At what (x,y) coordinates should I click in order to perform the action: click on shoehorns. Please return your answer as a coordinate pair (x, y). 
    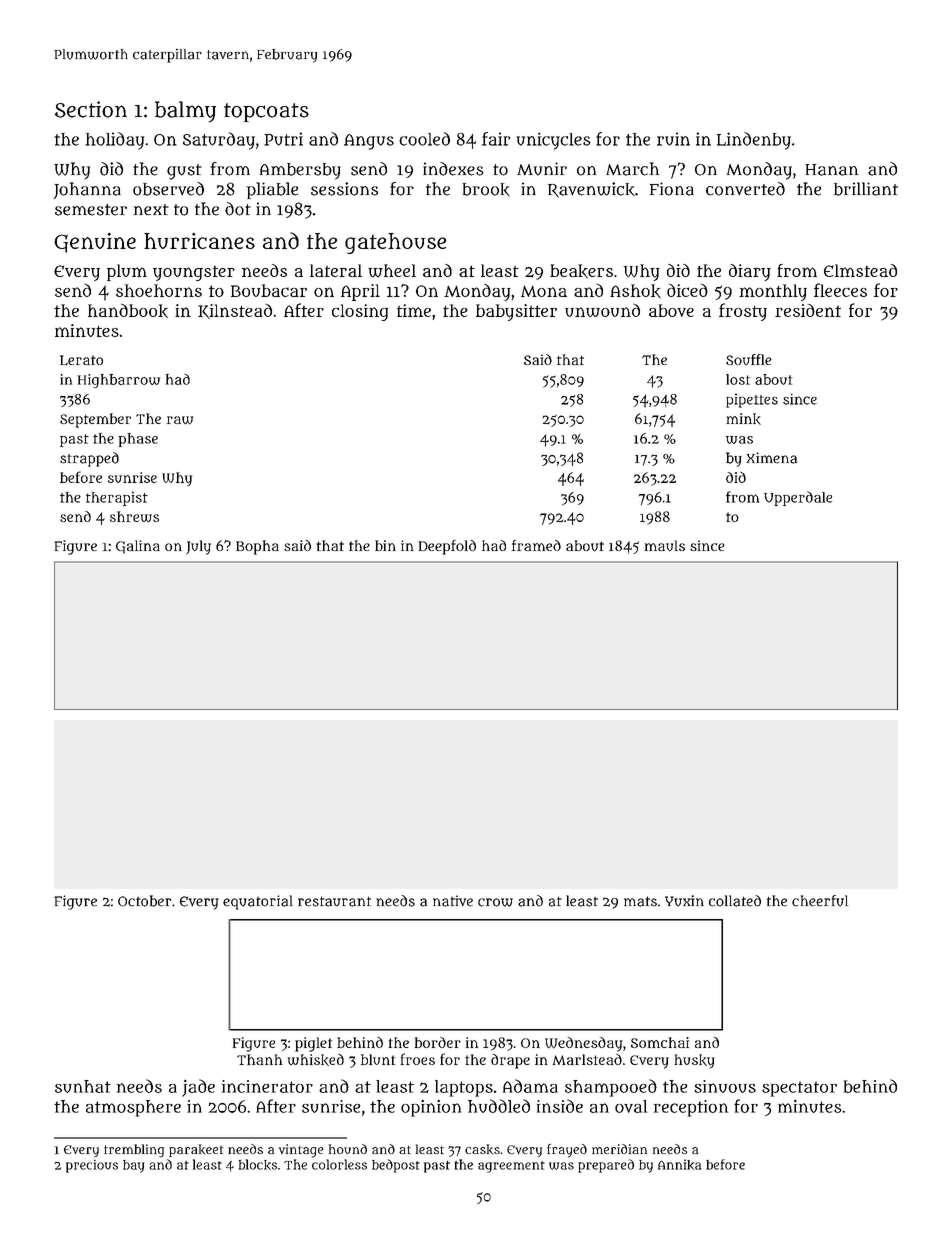
    Looking at the image, I should click on (159, 290).
